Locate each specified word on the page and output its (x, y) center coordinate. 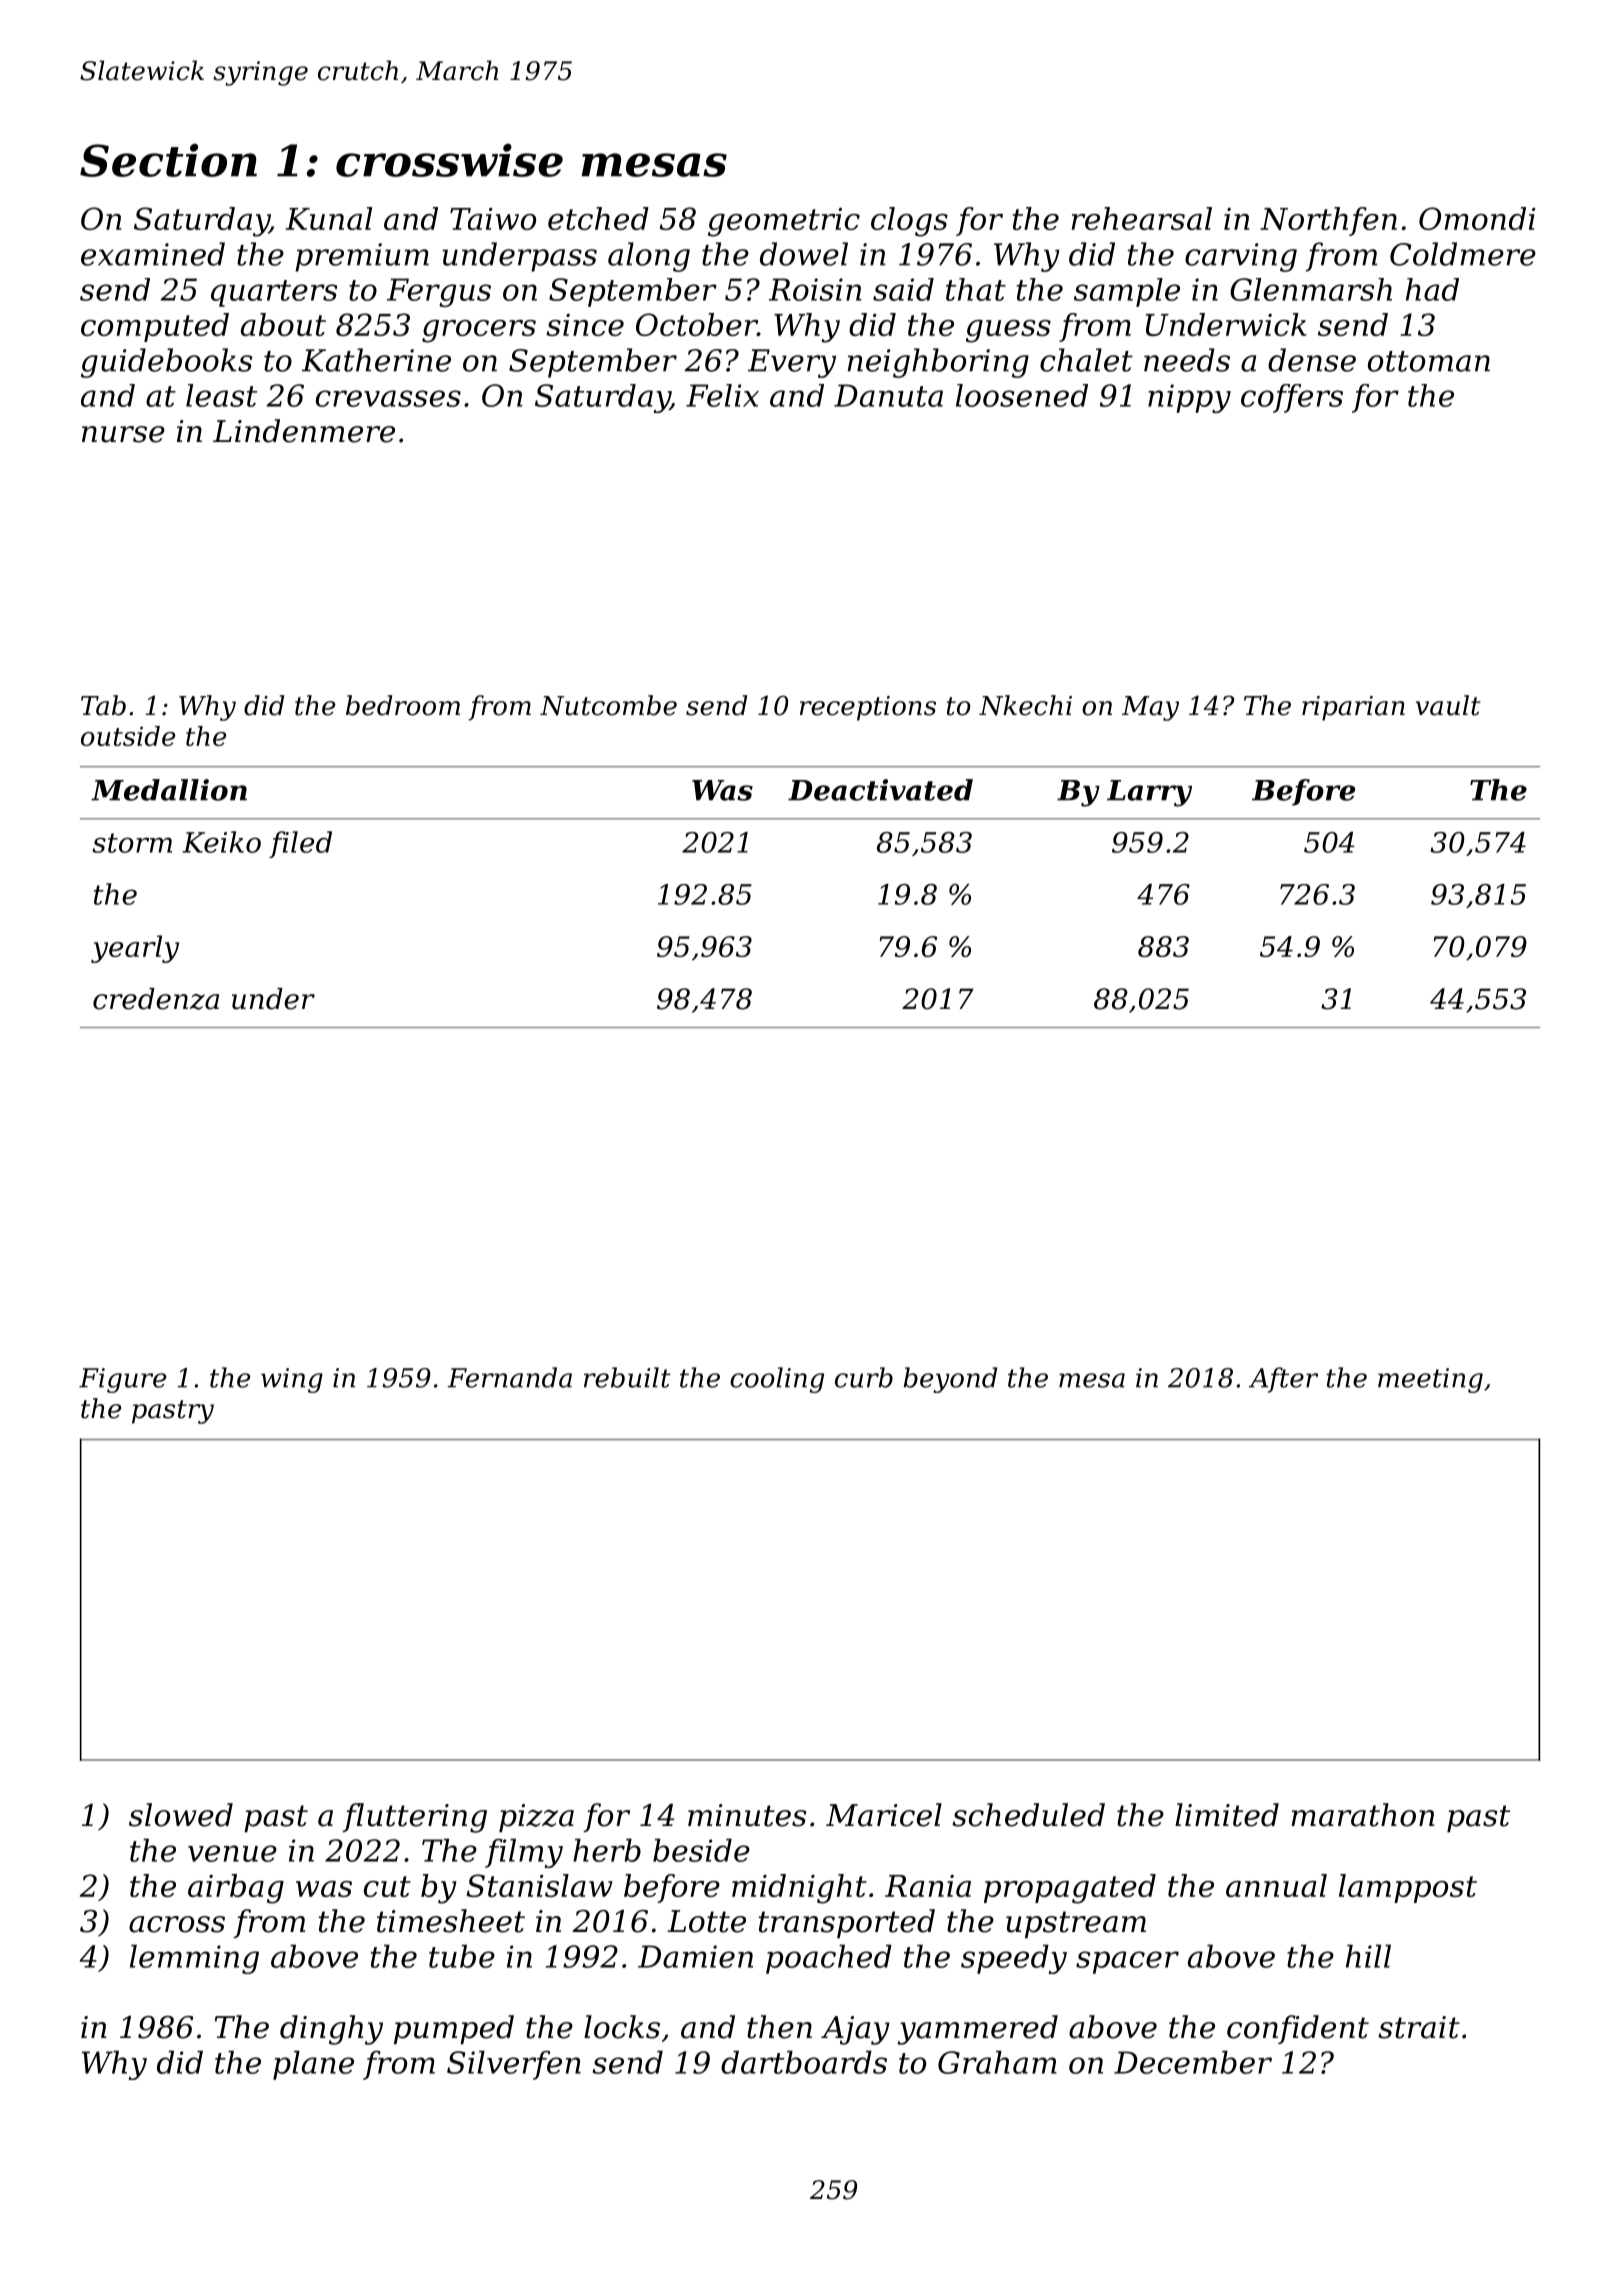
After (1283, 1380)
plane (313, 2065)
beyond (950, 1380)
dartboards (804, 2062)
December (1193, 2062)
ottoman (1429, 361)
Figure (122, 1380)
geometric (784, 222)
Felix (722, 395)
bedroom (403, 705)
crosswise (449, 160)
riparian (1353, 708)
